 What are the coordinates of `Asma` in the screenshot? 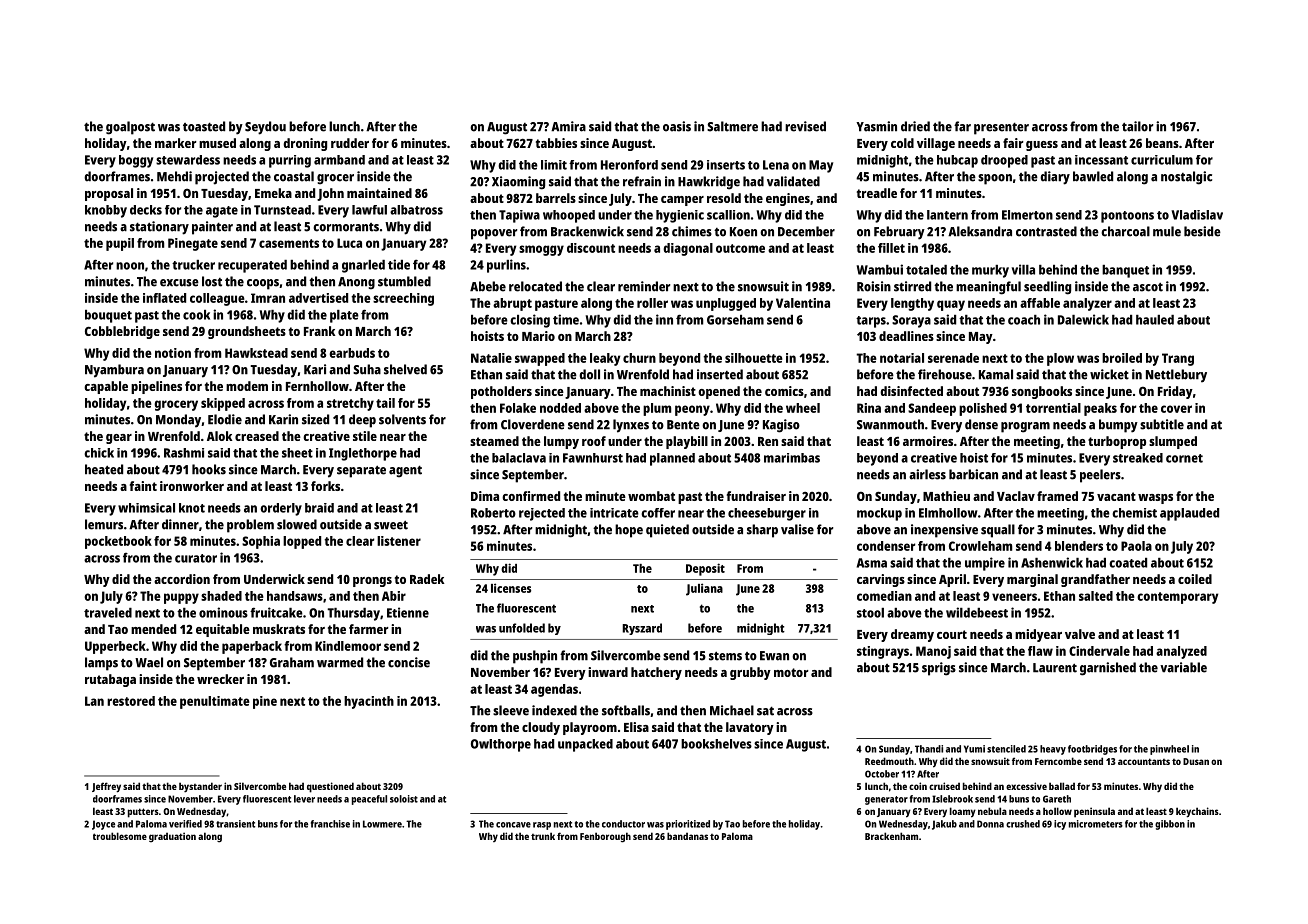 It's located at (872, 563).
